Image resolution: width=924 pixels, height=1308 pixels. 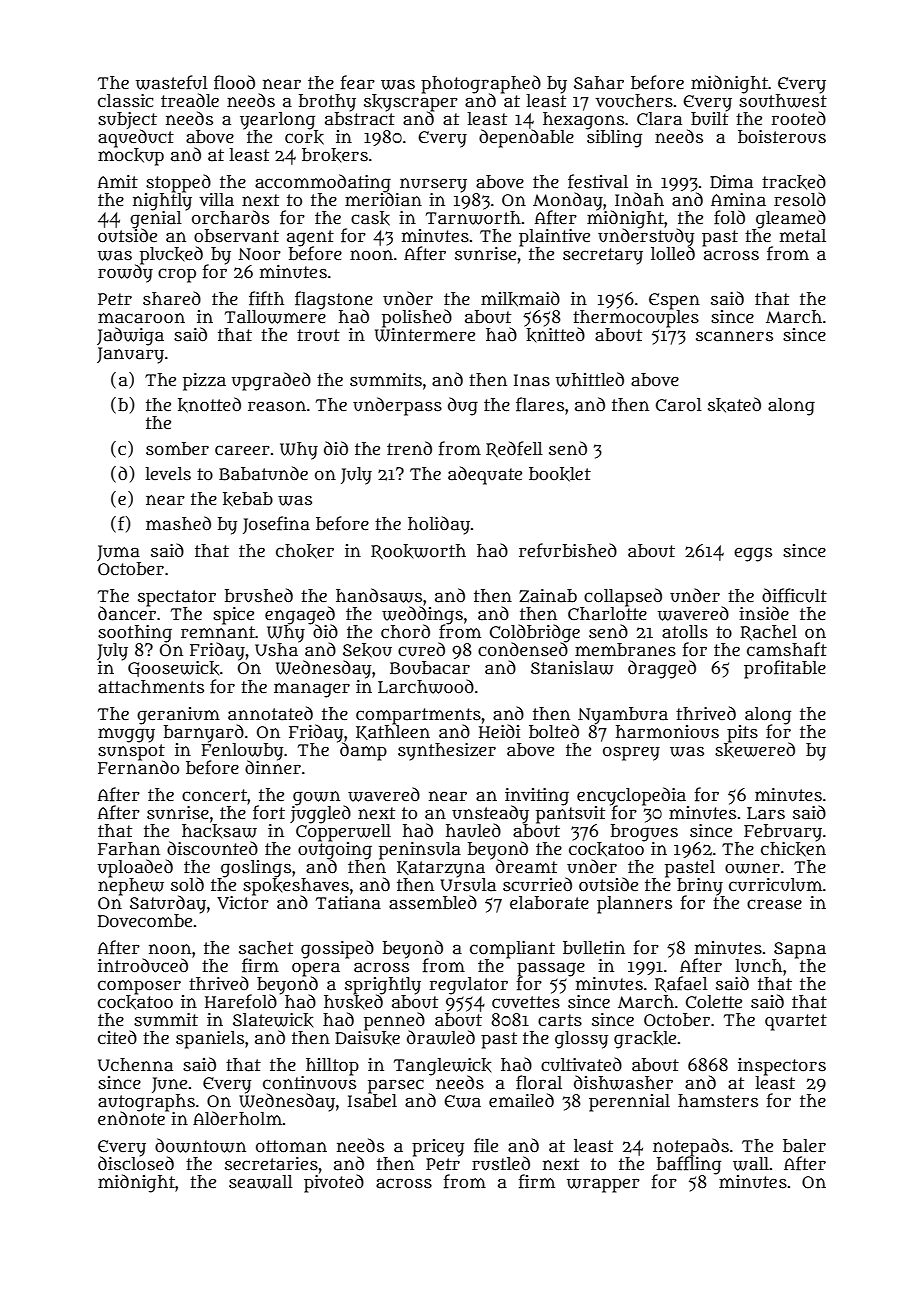 What do you see at coordinates (709, 118) in the screenshot?
I see `built` at bounding box center [709, 118].
